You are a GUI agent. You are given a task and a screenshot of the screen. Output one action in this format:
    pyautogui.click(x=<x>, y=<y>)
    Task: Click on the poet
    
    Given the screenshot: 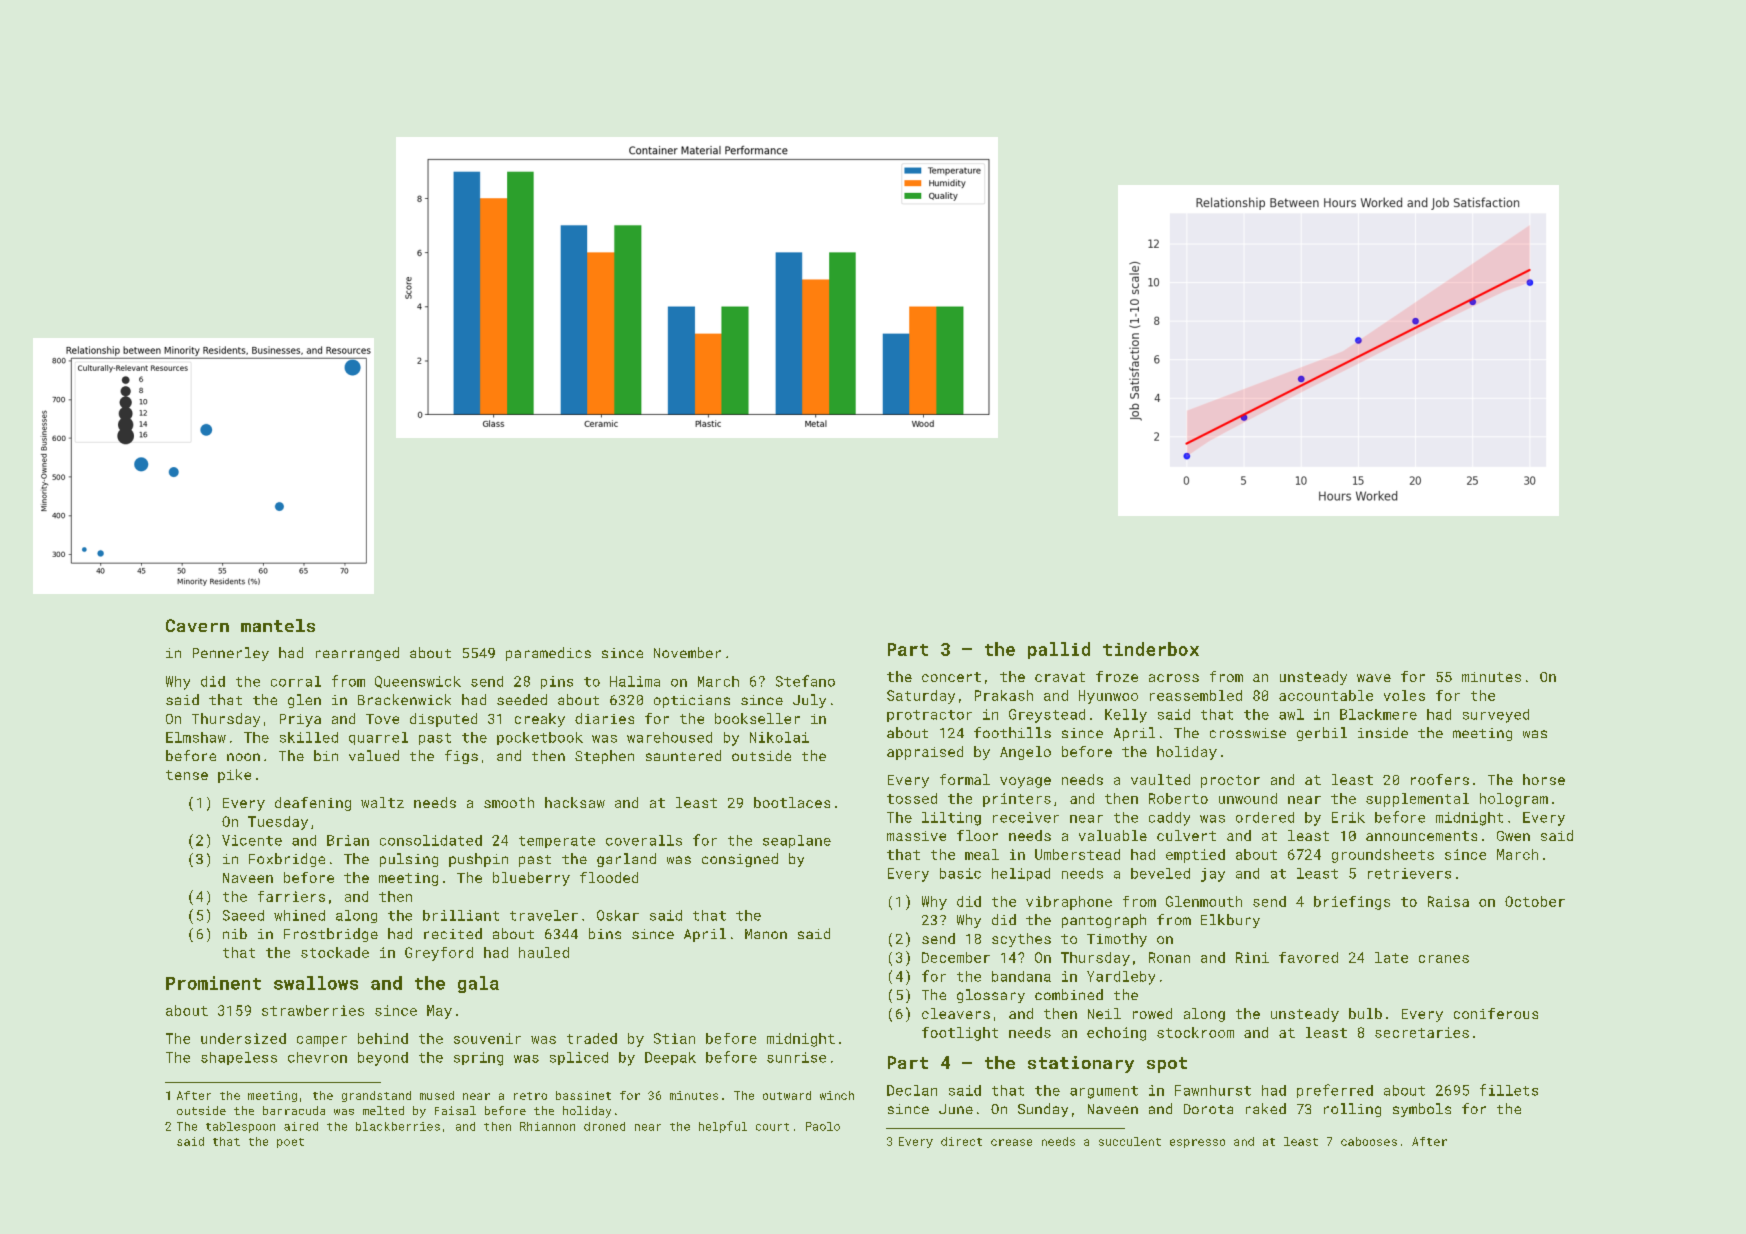 What is the action you would take?
    pyautogui.click(x=290, y=1143)
